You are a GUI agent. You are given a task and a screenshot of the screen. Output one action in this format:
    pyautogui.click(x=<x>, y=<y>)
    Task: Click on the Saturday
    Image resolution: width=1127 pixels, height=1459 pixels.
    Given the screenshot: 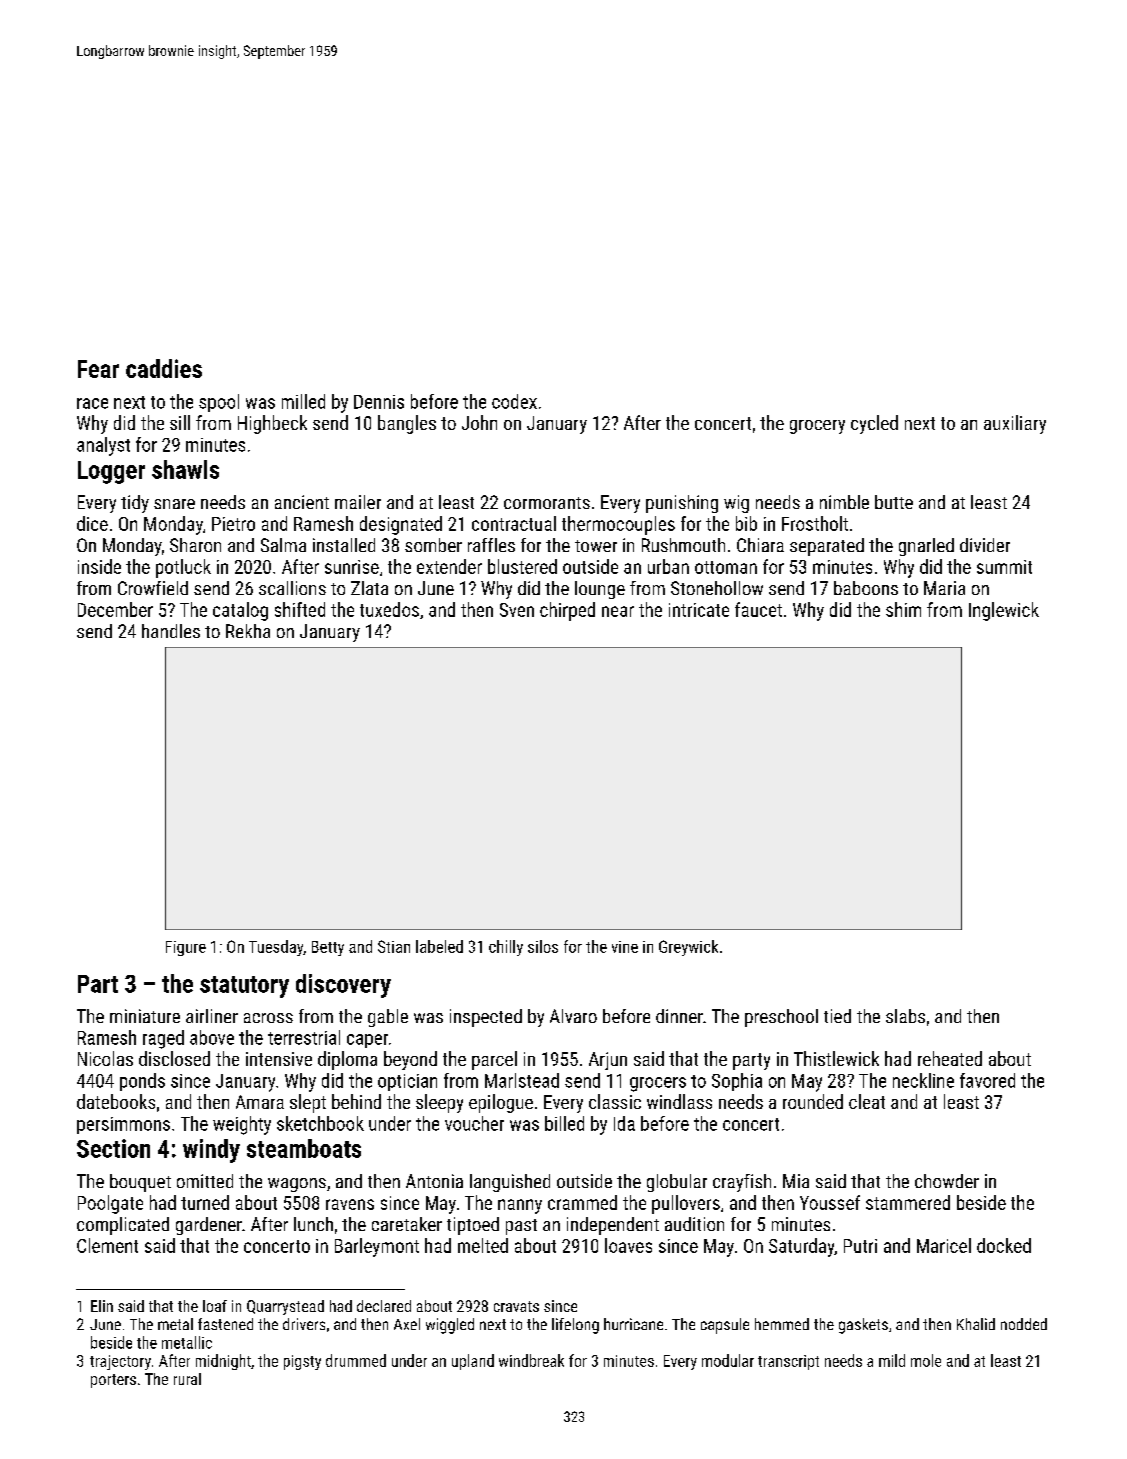 What is the action you would take?
    pyautogui.click(x=802, y=1247)
